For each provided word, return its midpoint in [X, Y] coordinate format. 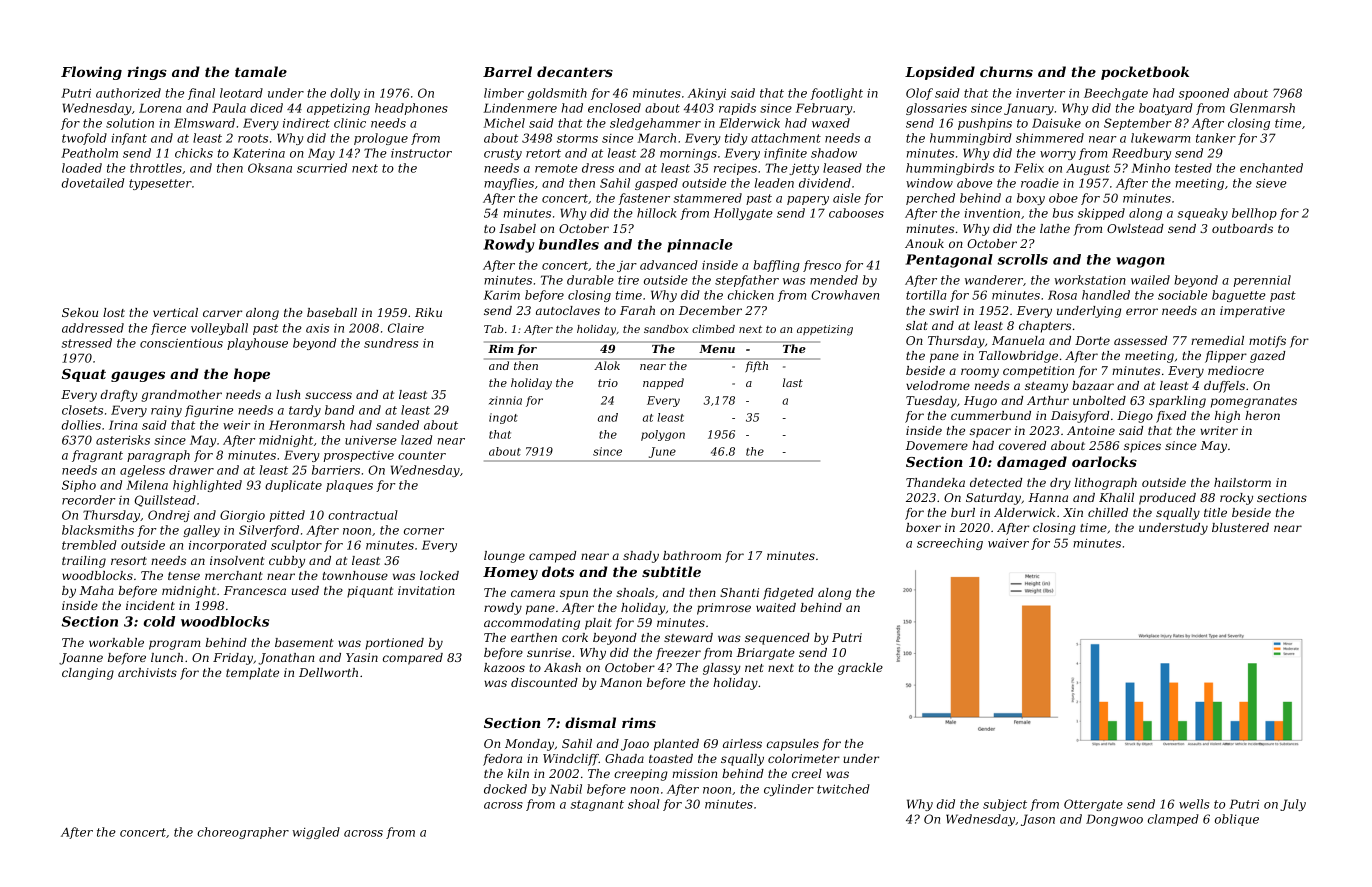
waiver [1008, 543]
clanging [88, 674]
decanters [575, 71]
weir [236, 425]
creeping [641, 775]
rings [147, 73]
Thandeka [935, 482]
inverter [1040, 93]
